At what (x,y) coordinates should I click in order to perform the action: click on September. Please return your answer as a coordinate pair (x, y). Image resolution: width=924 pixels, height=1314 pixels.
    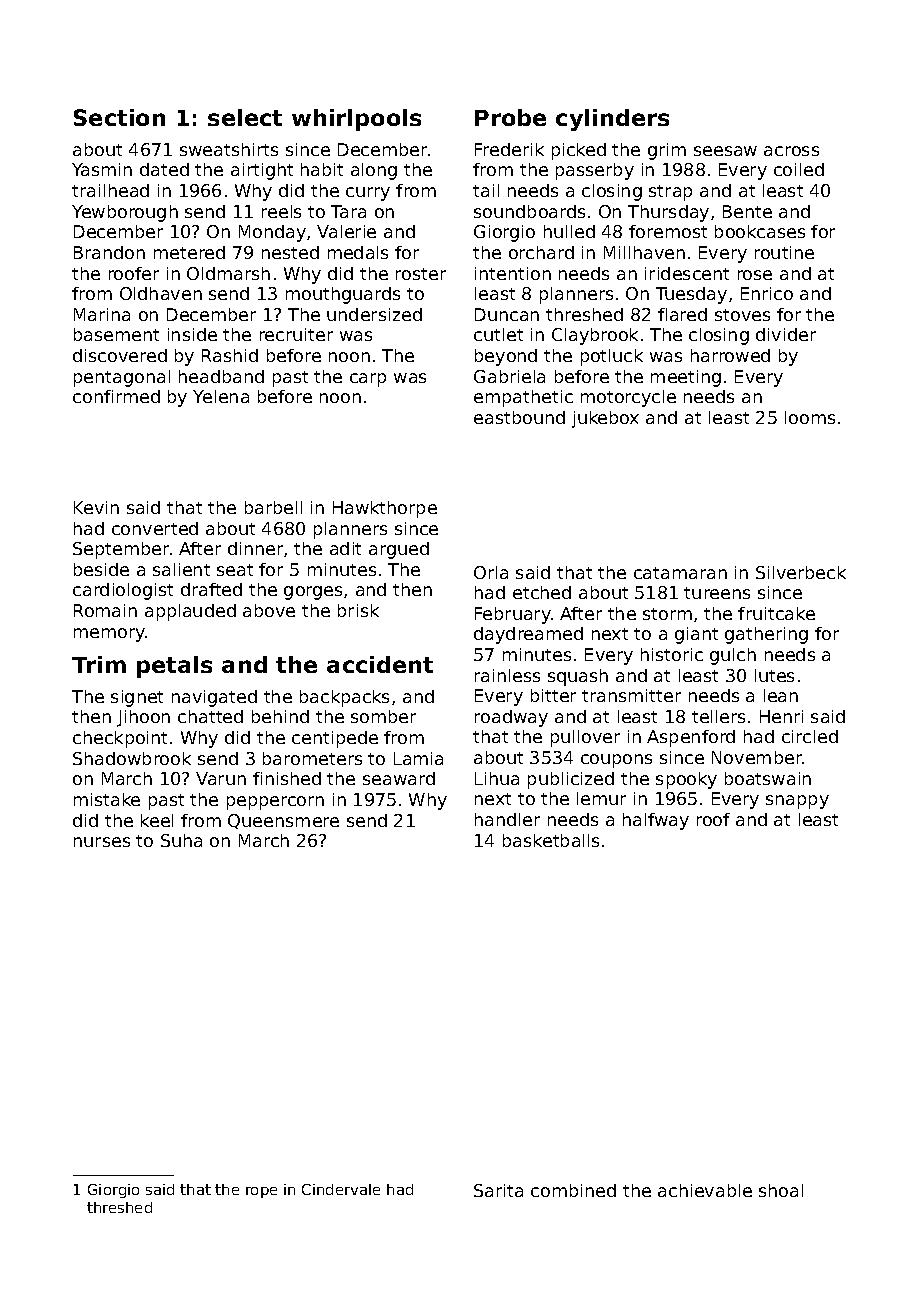
    Looking at the image, I should click on (121, 550).
